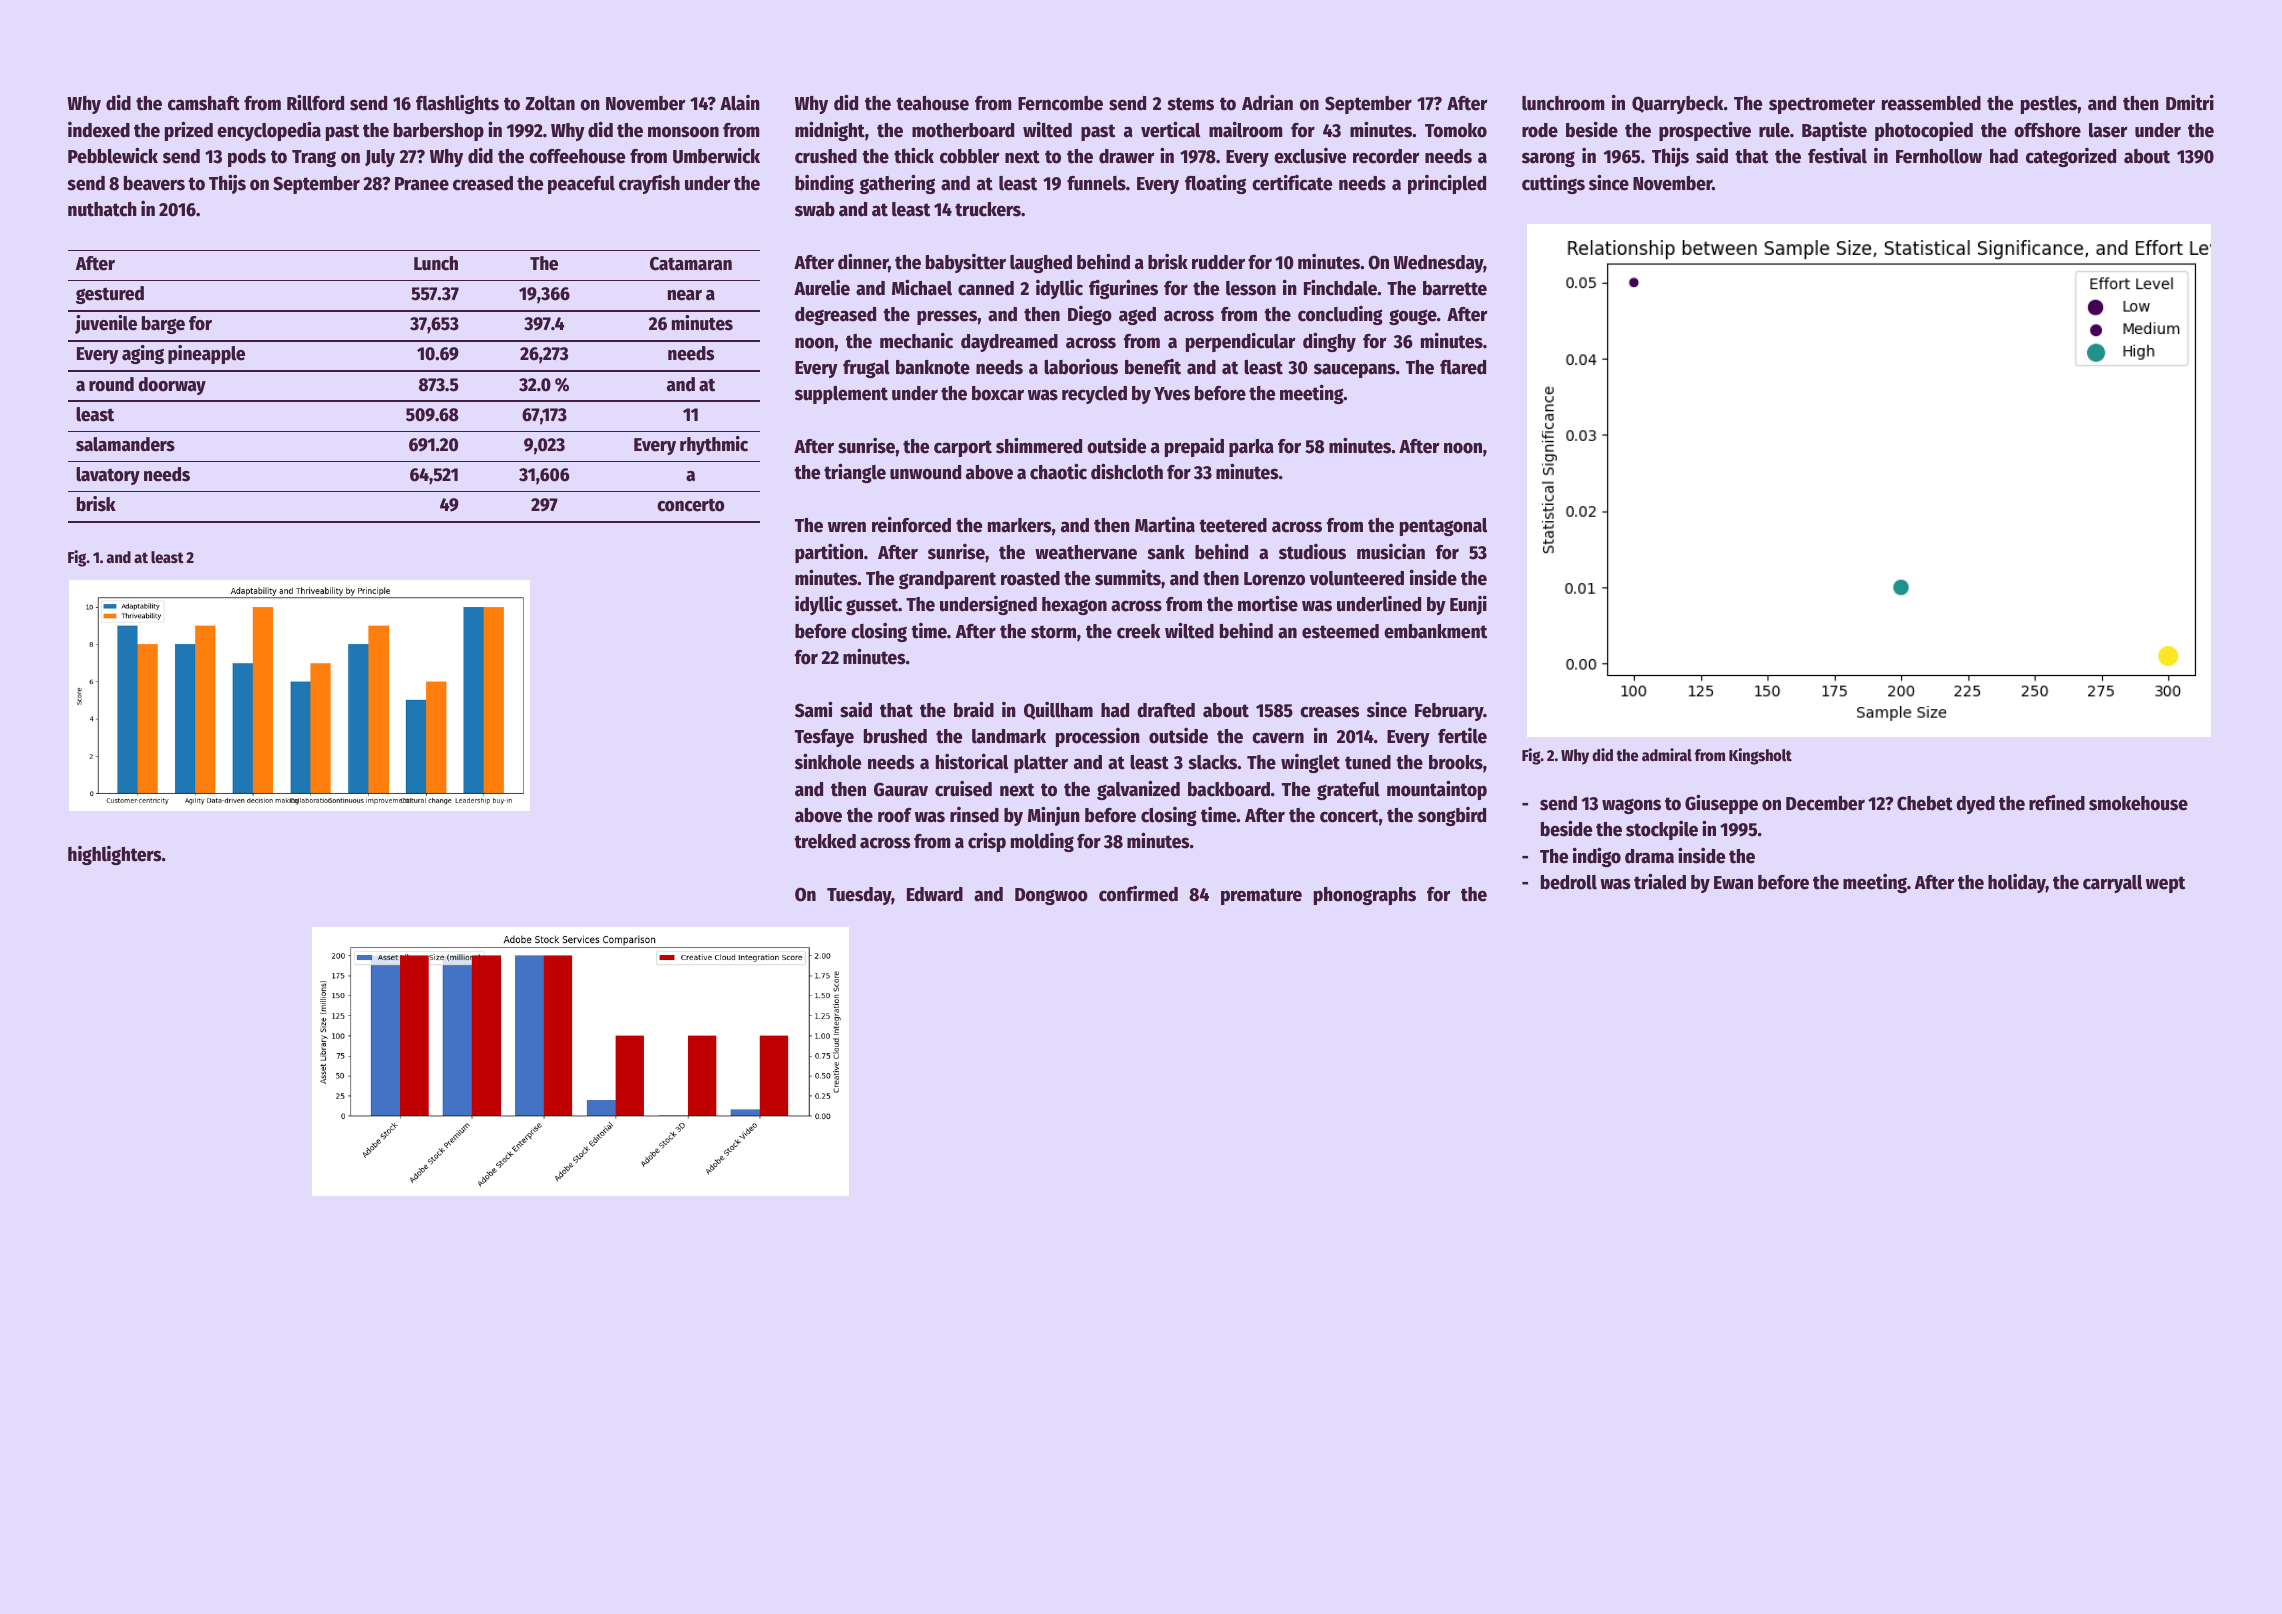 The height and width of the screenshot is (1614, 2282). Describe the element at coordinates (1733, 883) in the screenshot. I see `Ewan` at that location.
